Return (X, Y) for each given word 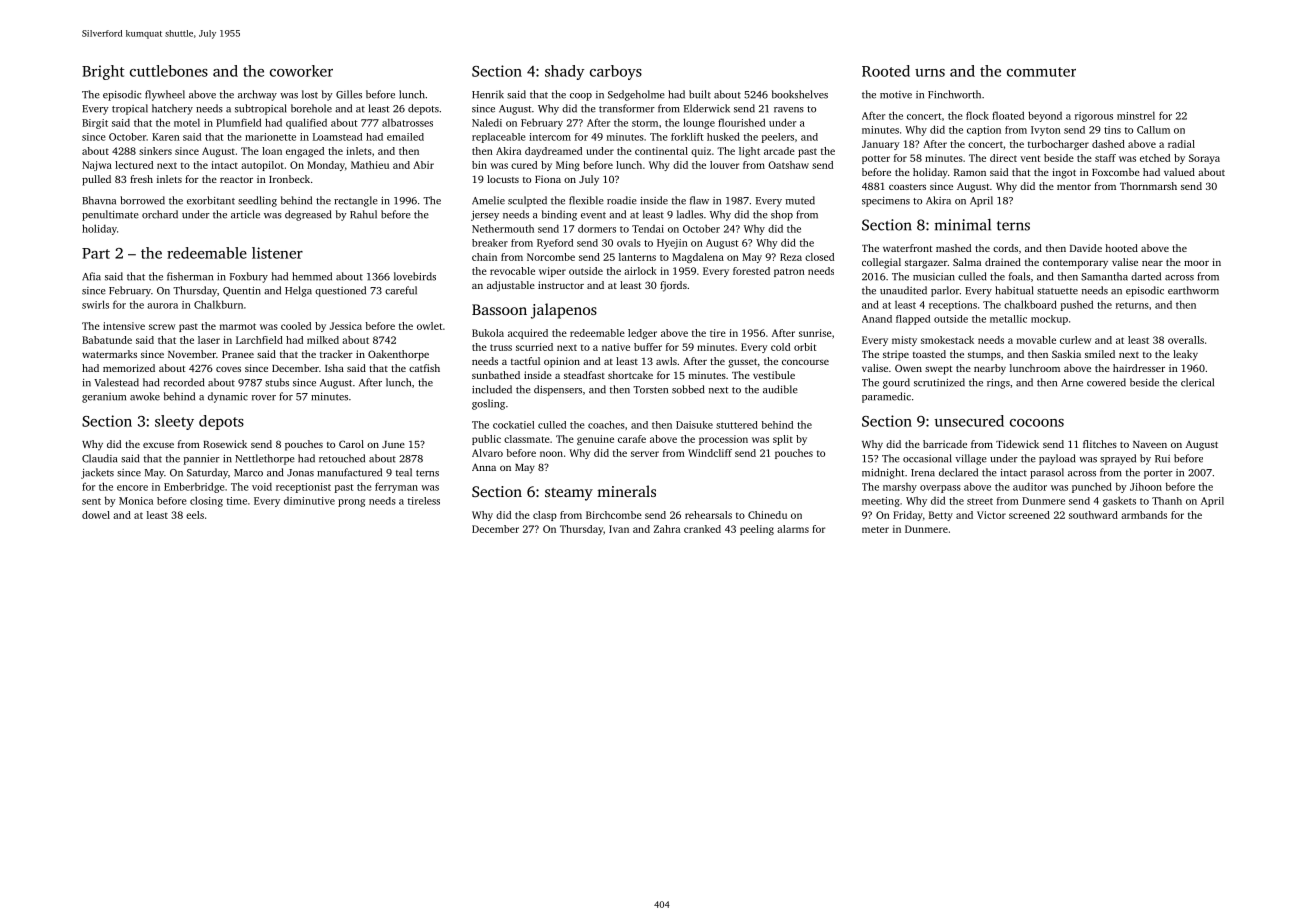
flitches (1100, 444)
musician (934, 277)
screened (1029, 515)
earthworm (1193, 290)
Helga (298, 291)
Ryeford (555, 244)
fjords (673, 286)
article (245, 214)
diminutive (309, 501)
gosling (488, 404)
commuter (1041, 72)
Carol (351, 444)
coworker (301, 71)
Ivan (619, 529)
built (700, 94)
